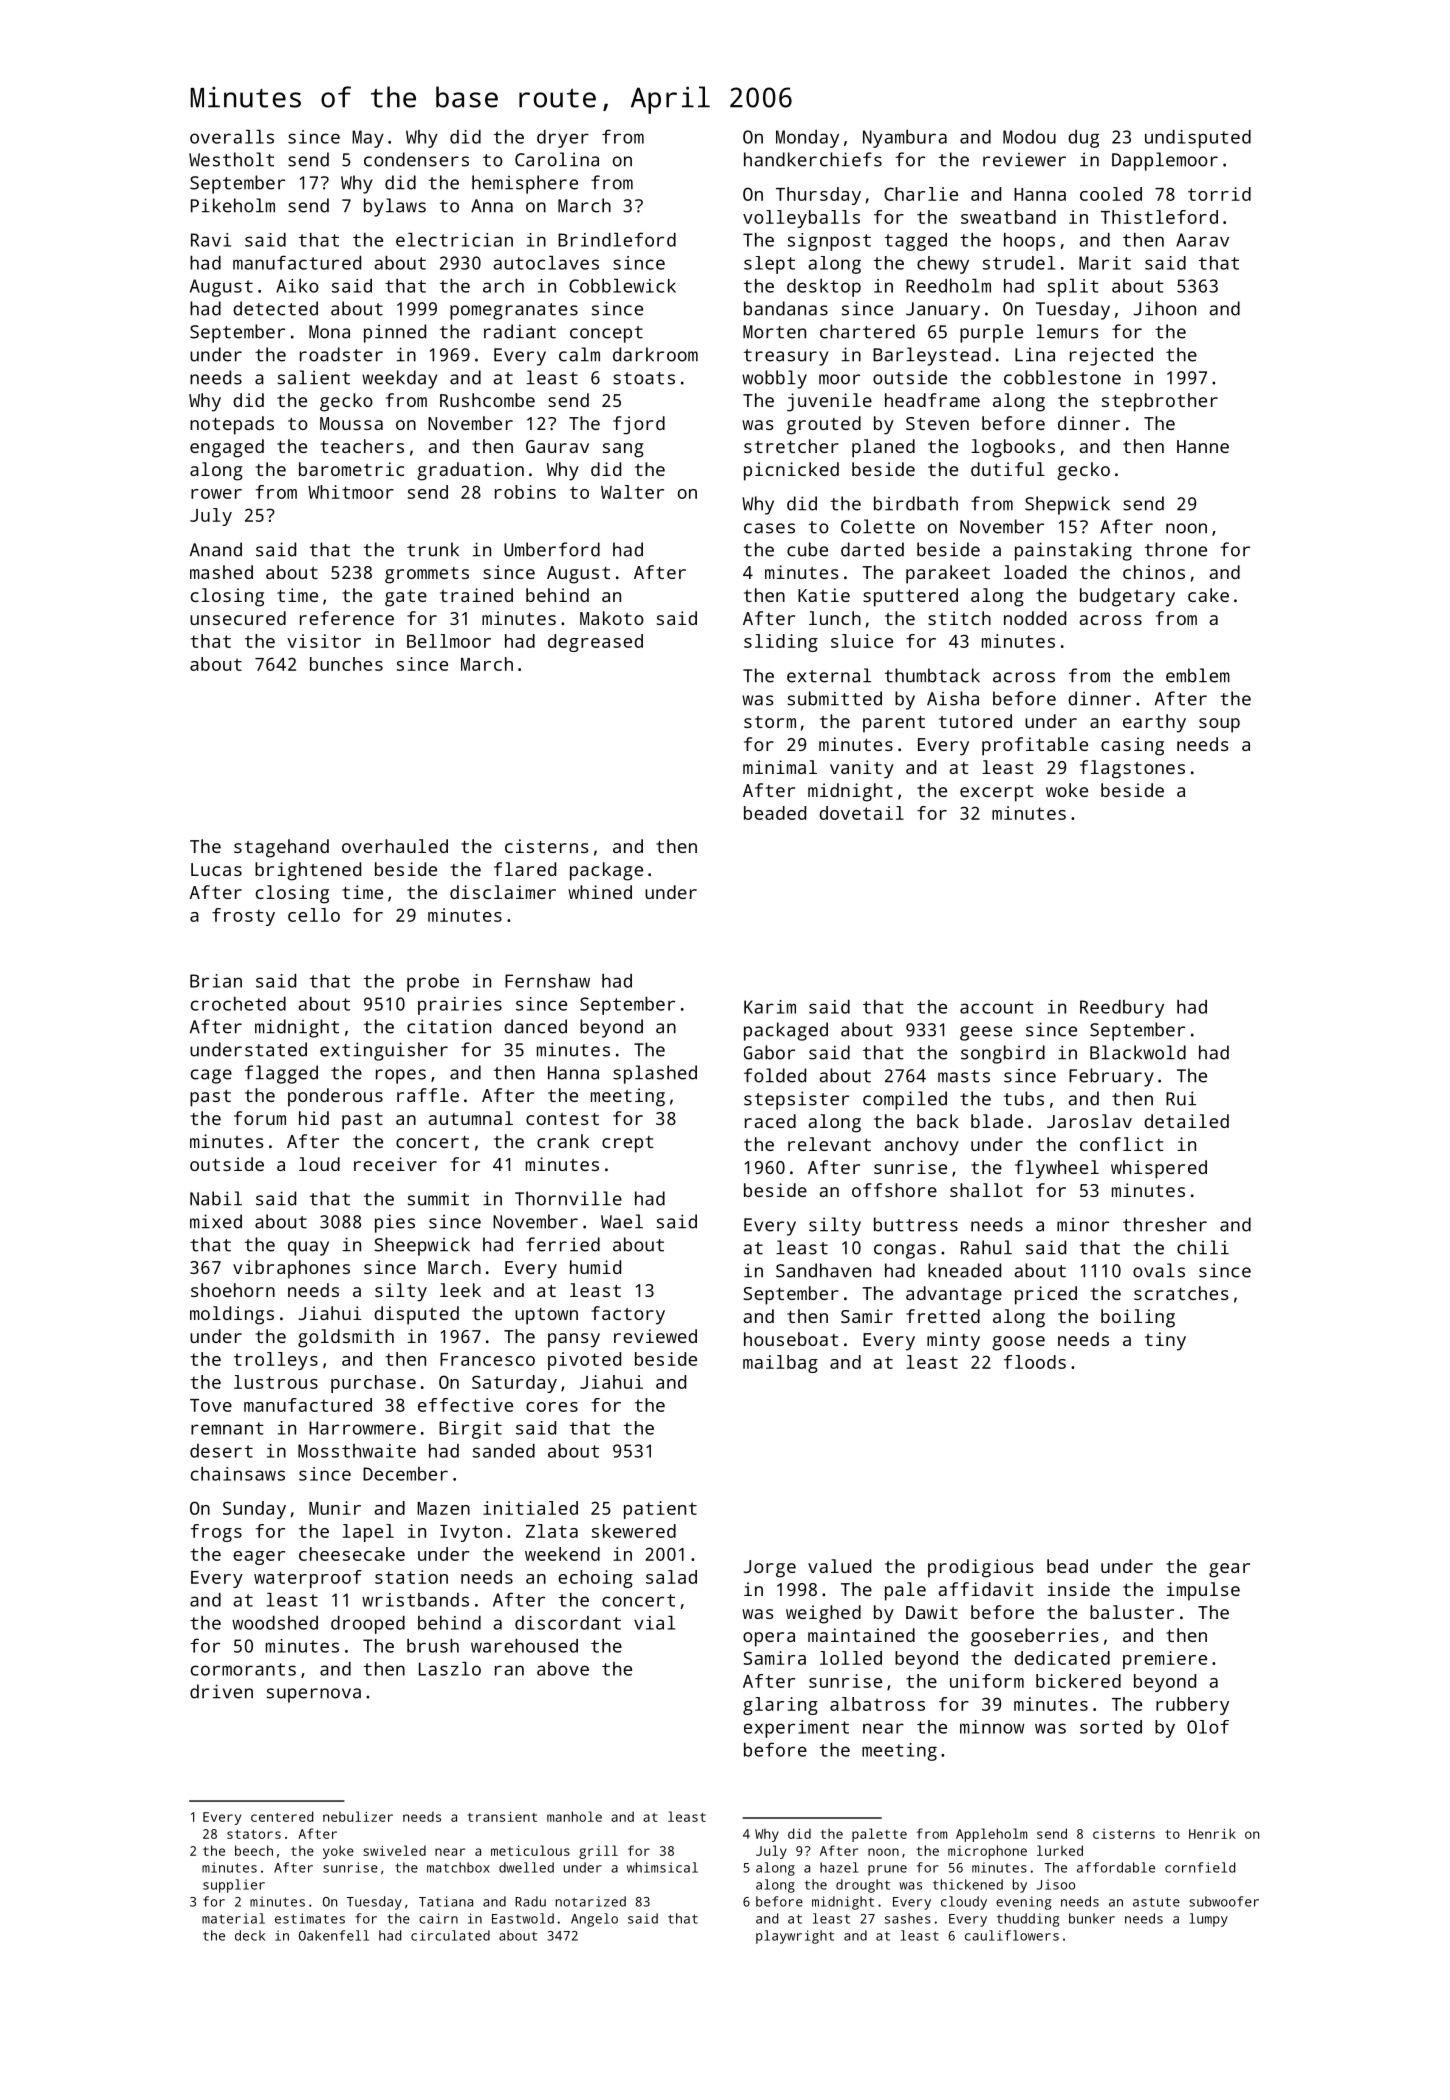  What do you see at coordinates (227, 1428) in the screenshot?
I see `remnant` at bounding box center [227, 1428].
